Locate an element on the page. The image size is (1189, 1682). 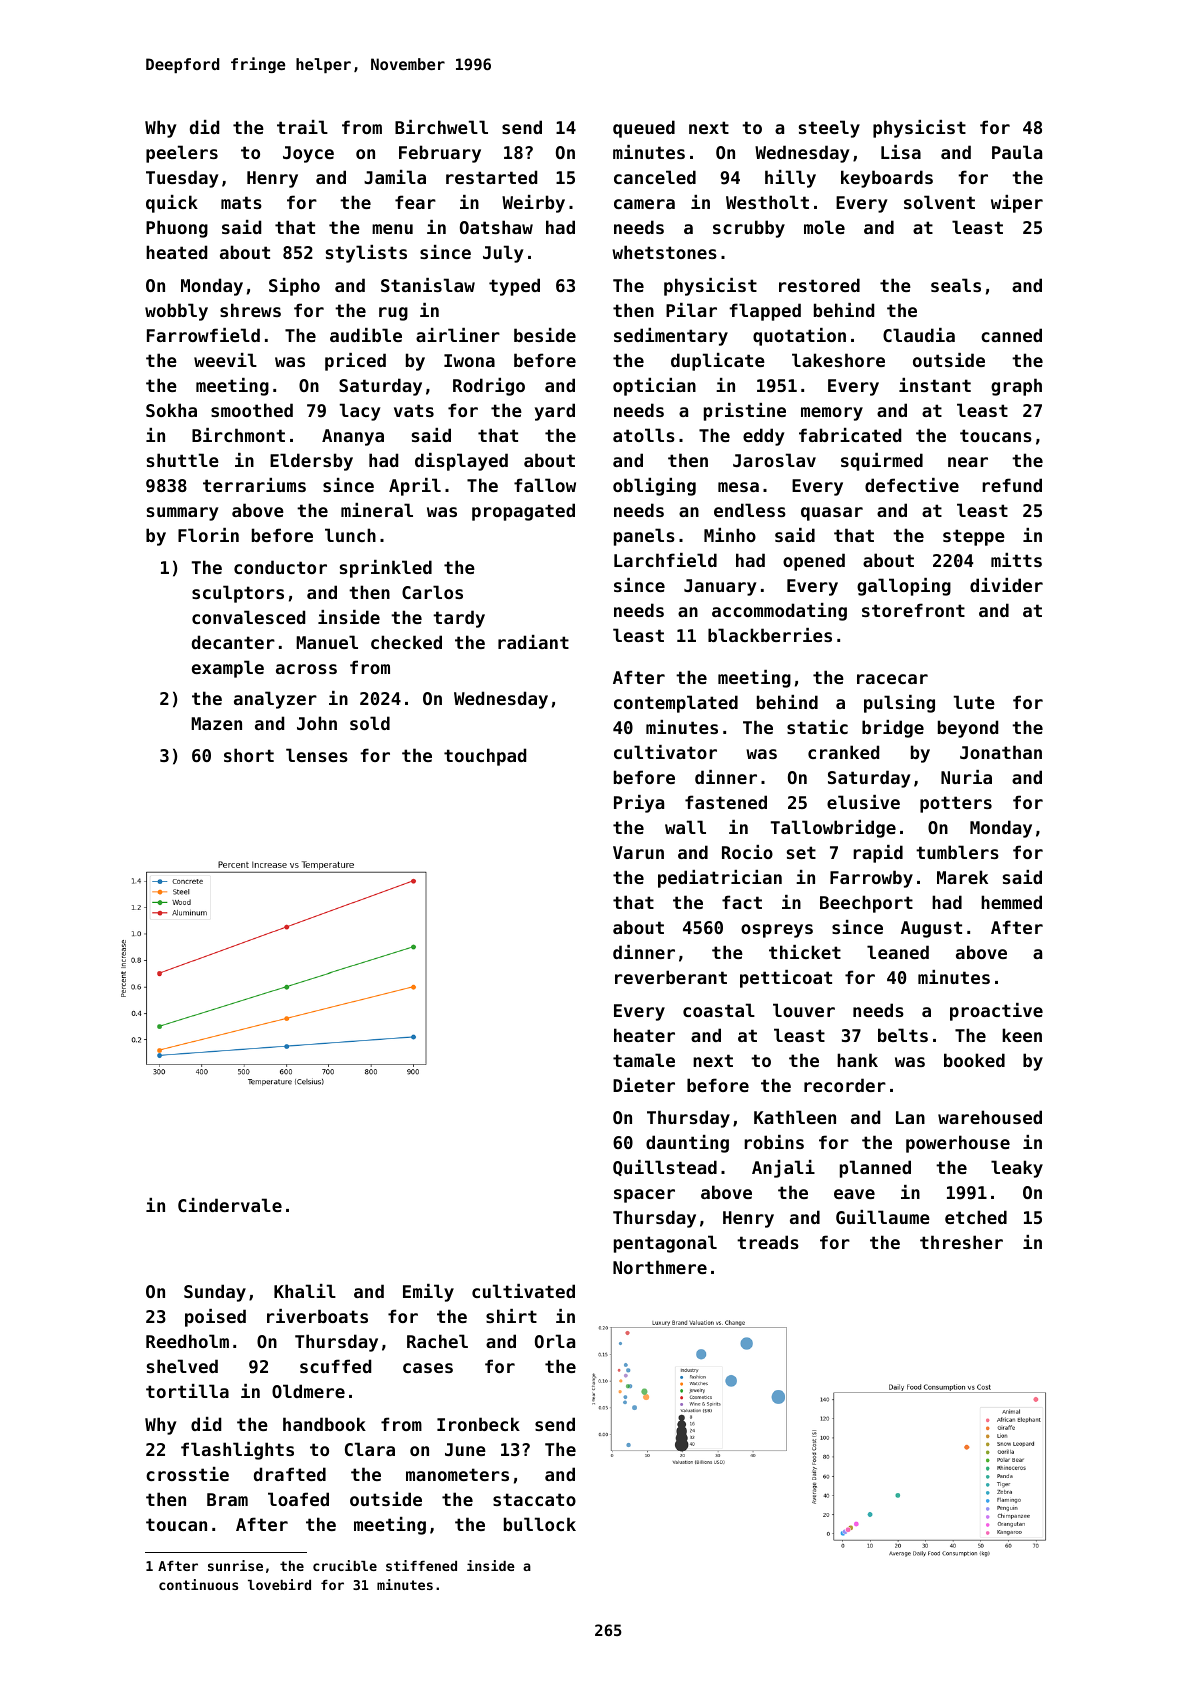
Lisa is located at coordinates (901, 152).
